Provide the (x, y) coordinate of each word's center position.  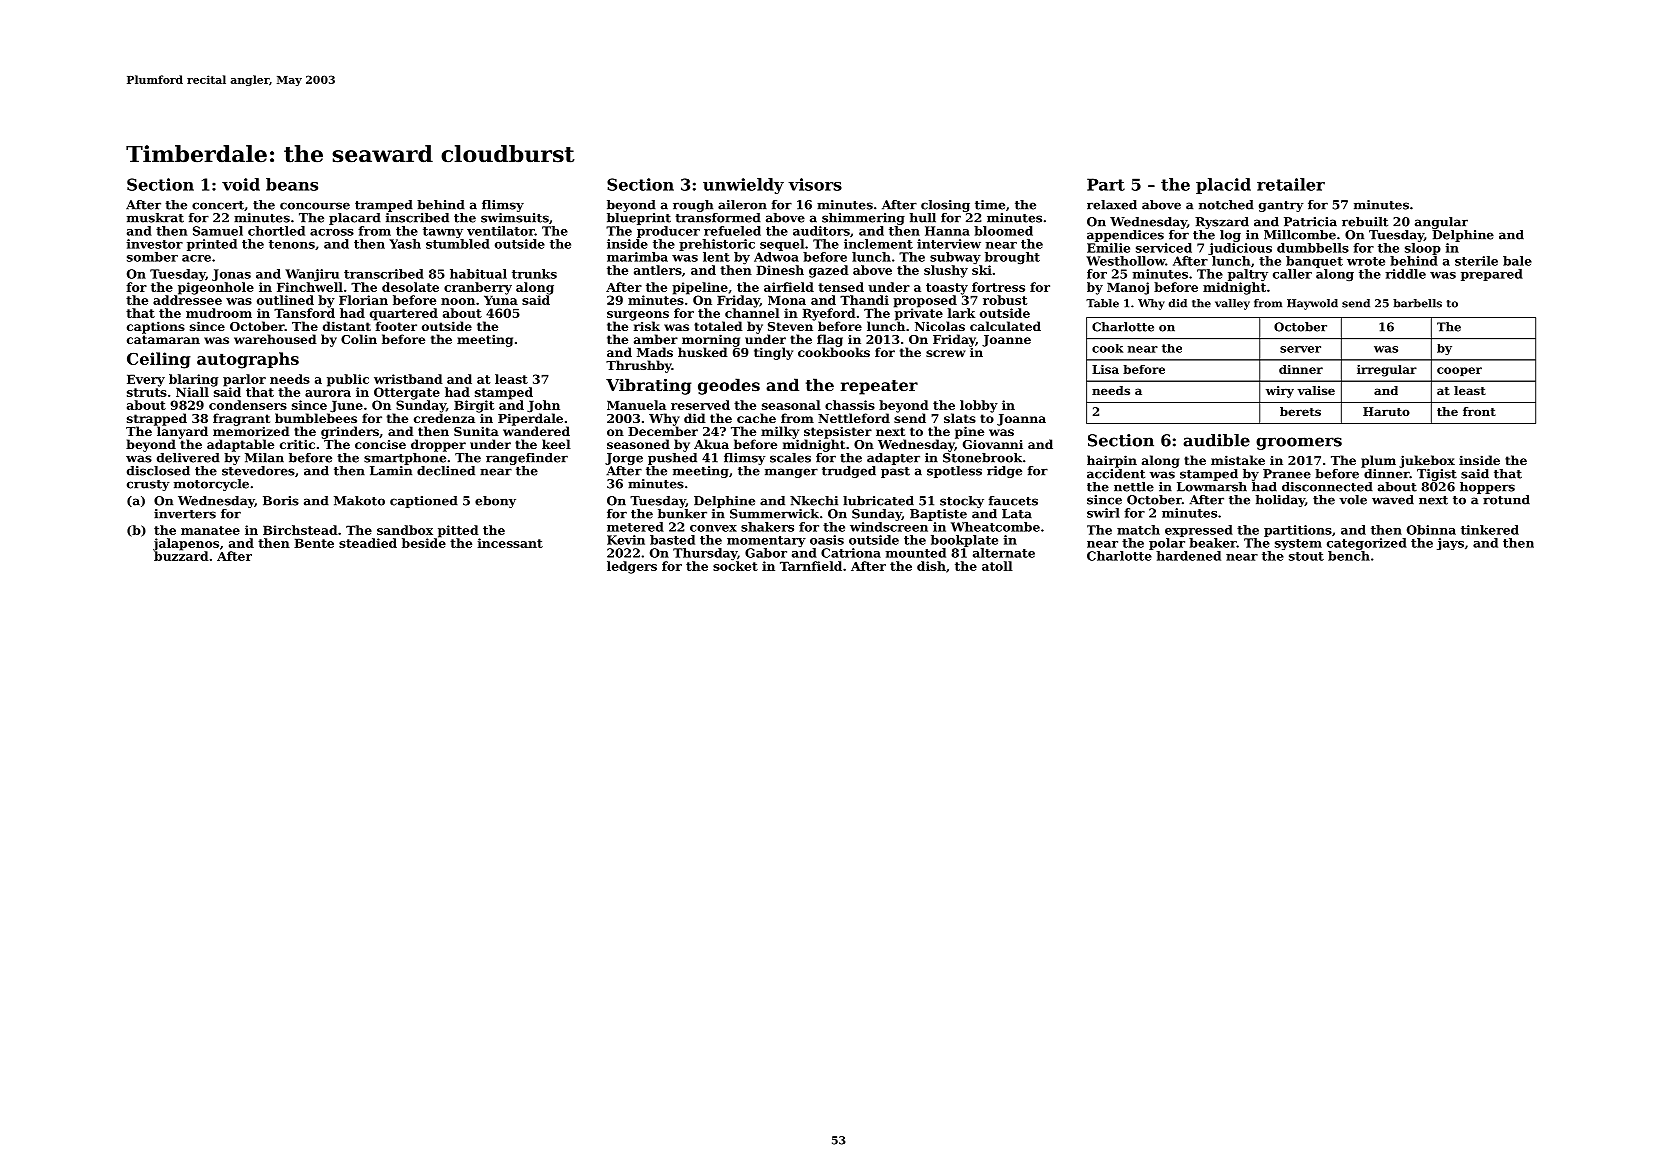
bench (1349, 556)
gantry (1281, 206)
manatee (210, 530)
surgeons (638, 316)
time (990, 205)
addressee (187, 300)
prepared (1492, 275)
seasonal (791, 405)
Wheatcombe (995, 527)
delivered (188, 458)
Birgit (474, 406)
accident (1116, 474)
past (895, 472)
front (1479, 411)
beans (292, 184)
